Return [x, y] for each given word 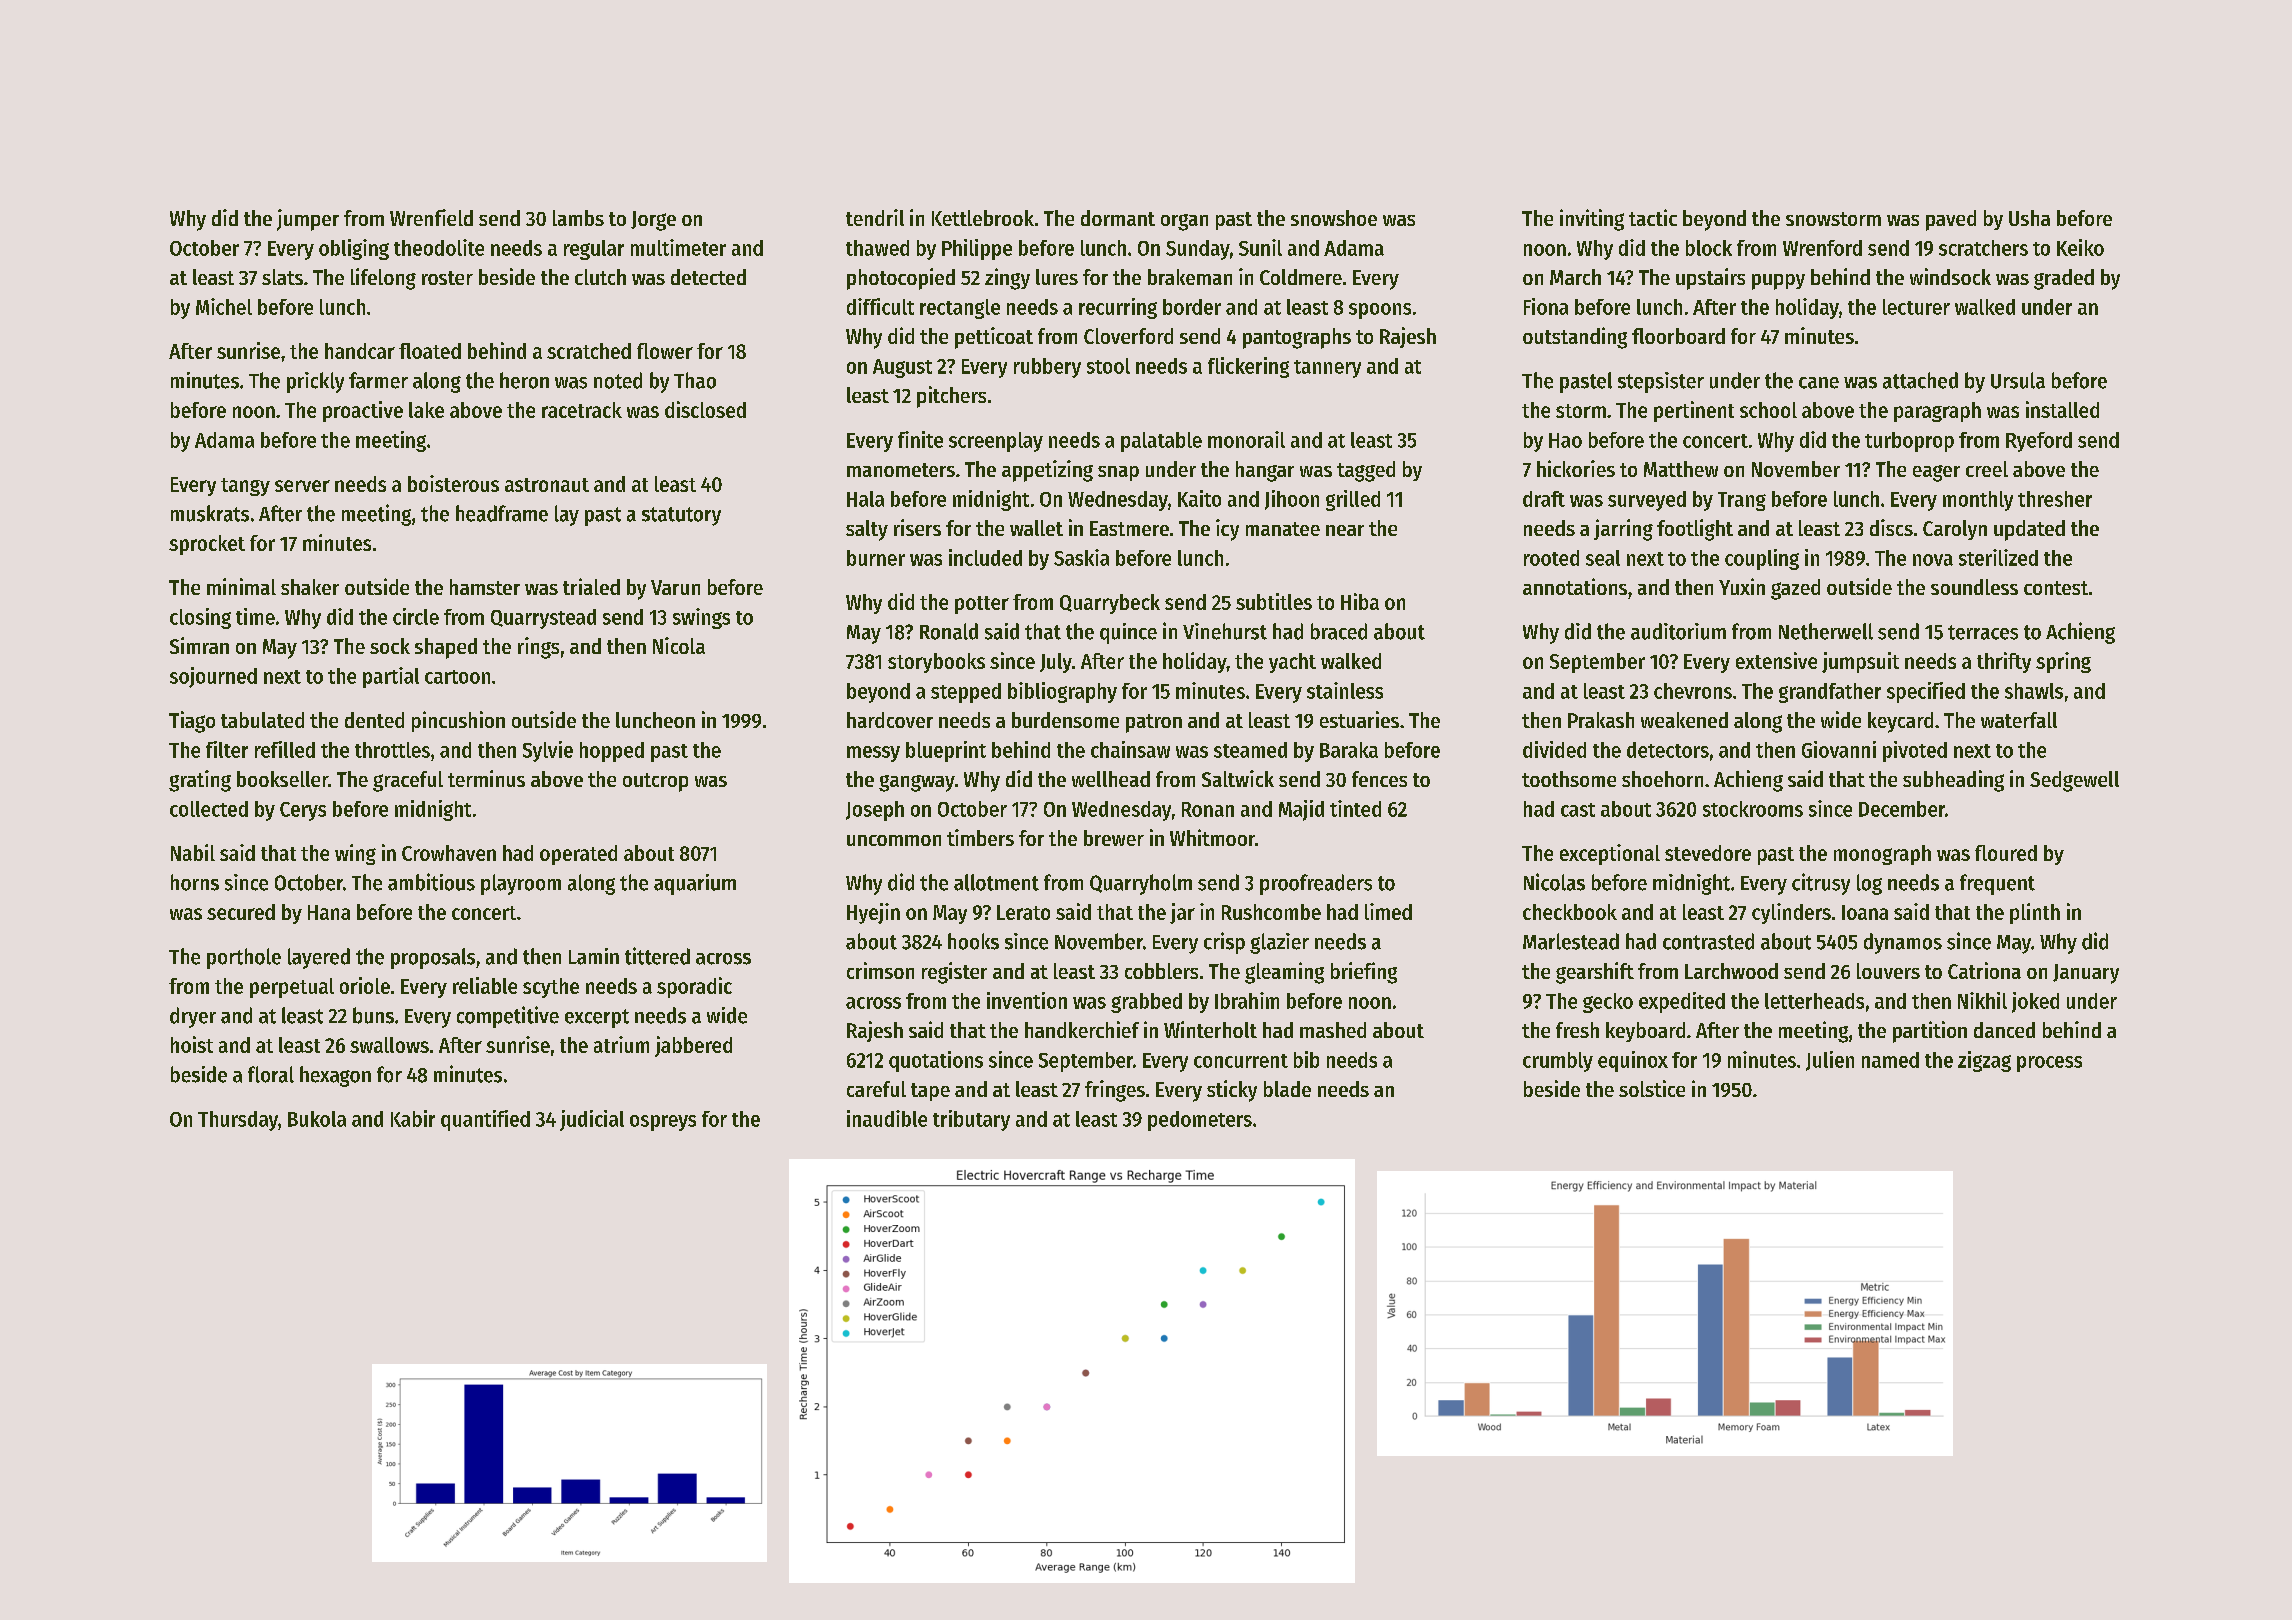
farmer [378, 380]
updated [2029, 530]
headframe [502, 513]
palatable [1161, 442]
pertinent [1694, 411]
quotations [936, 1061]
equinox [1633, 1061]
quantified [485, 1120]
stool [1108, 366]
